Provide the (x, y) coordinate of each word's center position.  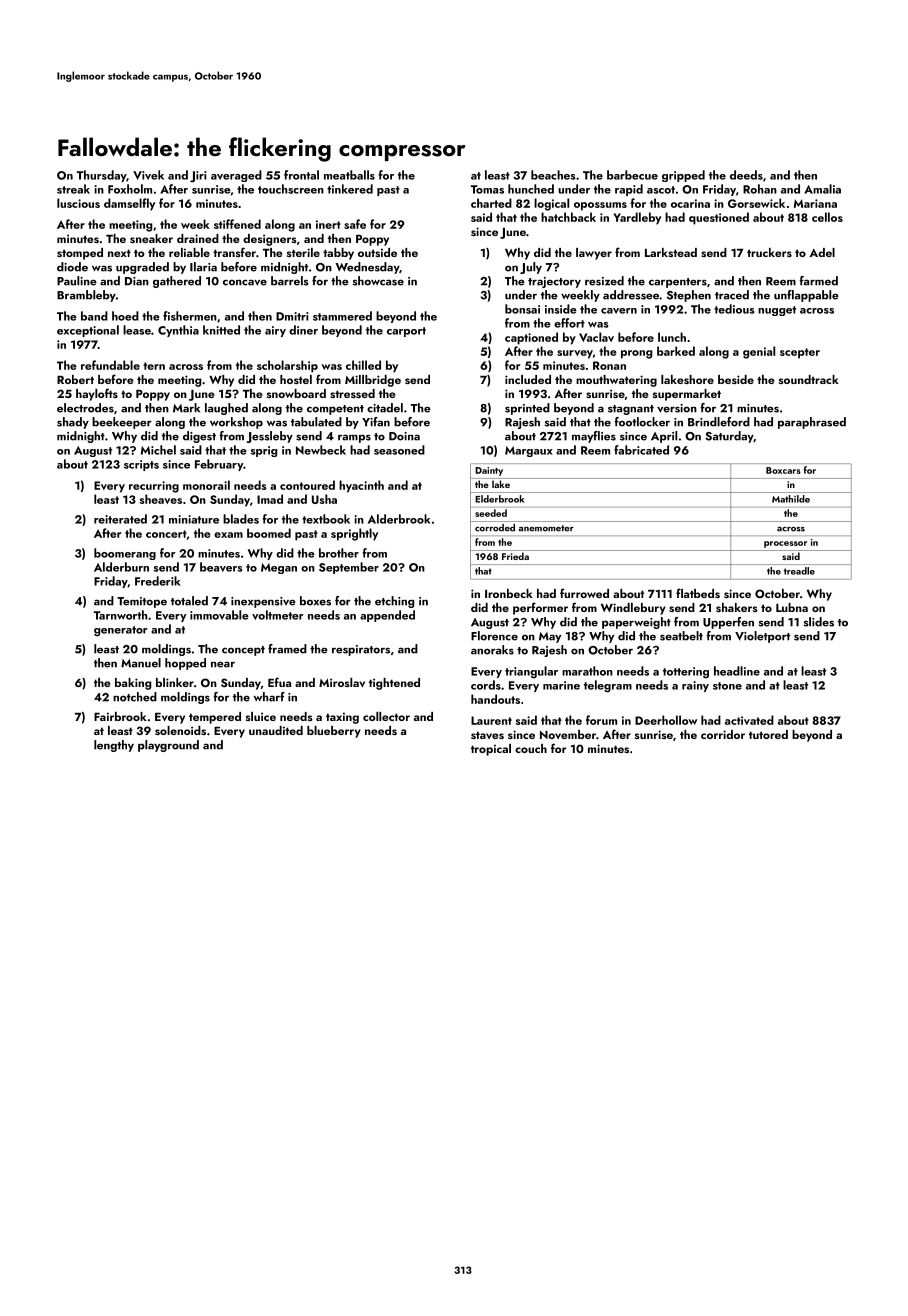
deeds (746, 175)
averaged (236, 176)
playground (168, 746)
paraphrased (812, 423)
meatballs (349, 175)
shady (73, 423)
